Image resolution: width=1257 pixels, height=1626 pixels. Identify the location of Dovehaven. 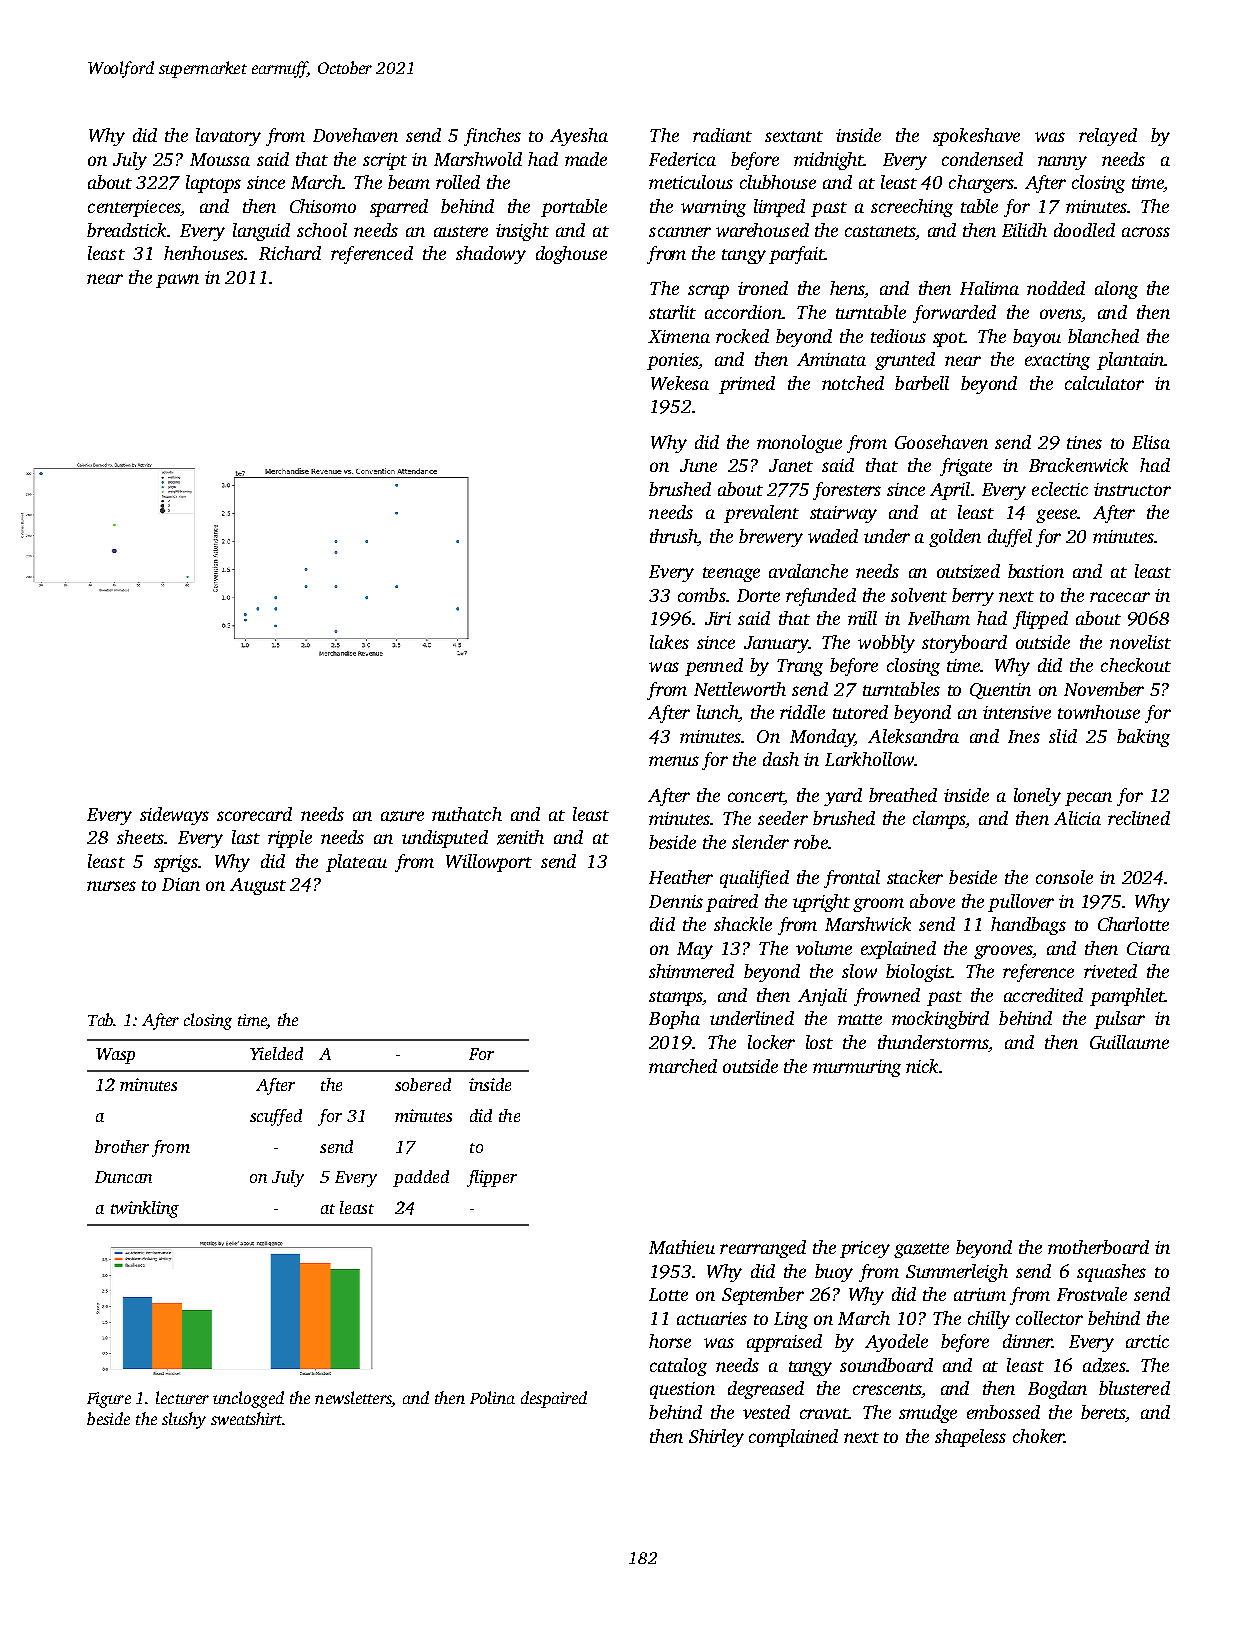
(355, 135).
